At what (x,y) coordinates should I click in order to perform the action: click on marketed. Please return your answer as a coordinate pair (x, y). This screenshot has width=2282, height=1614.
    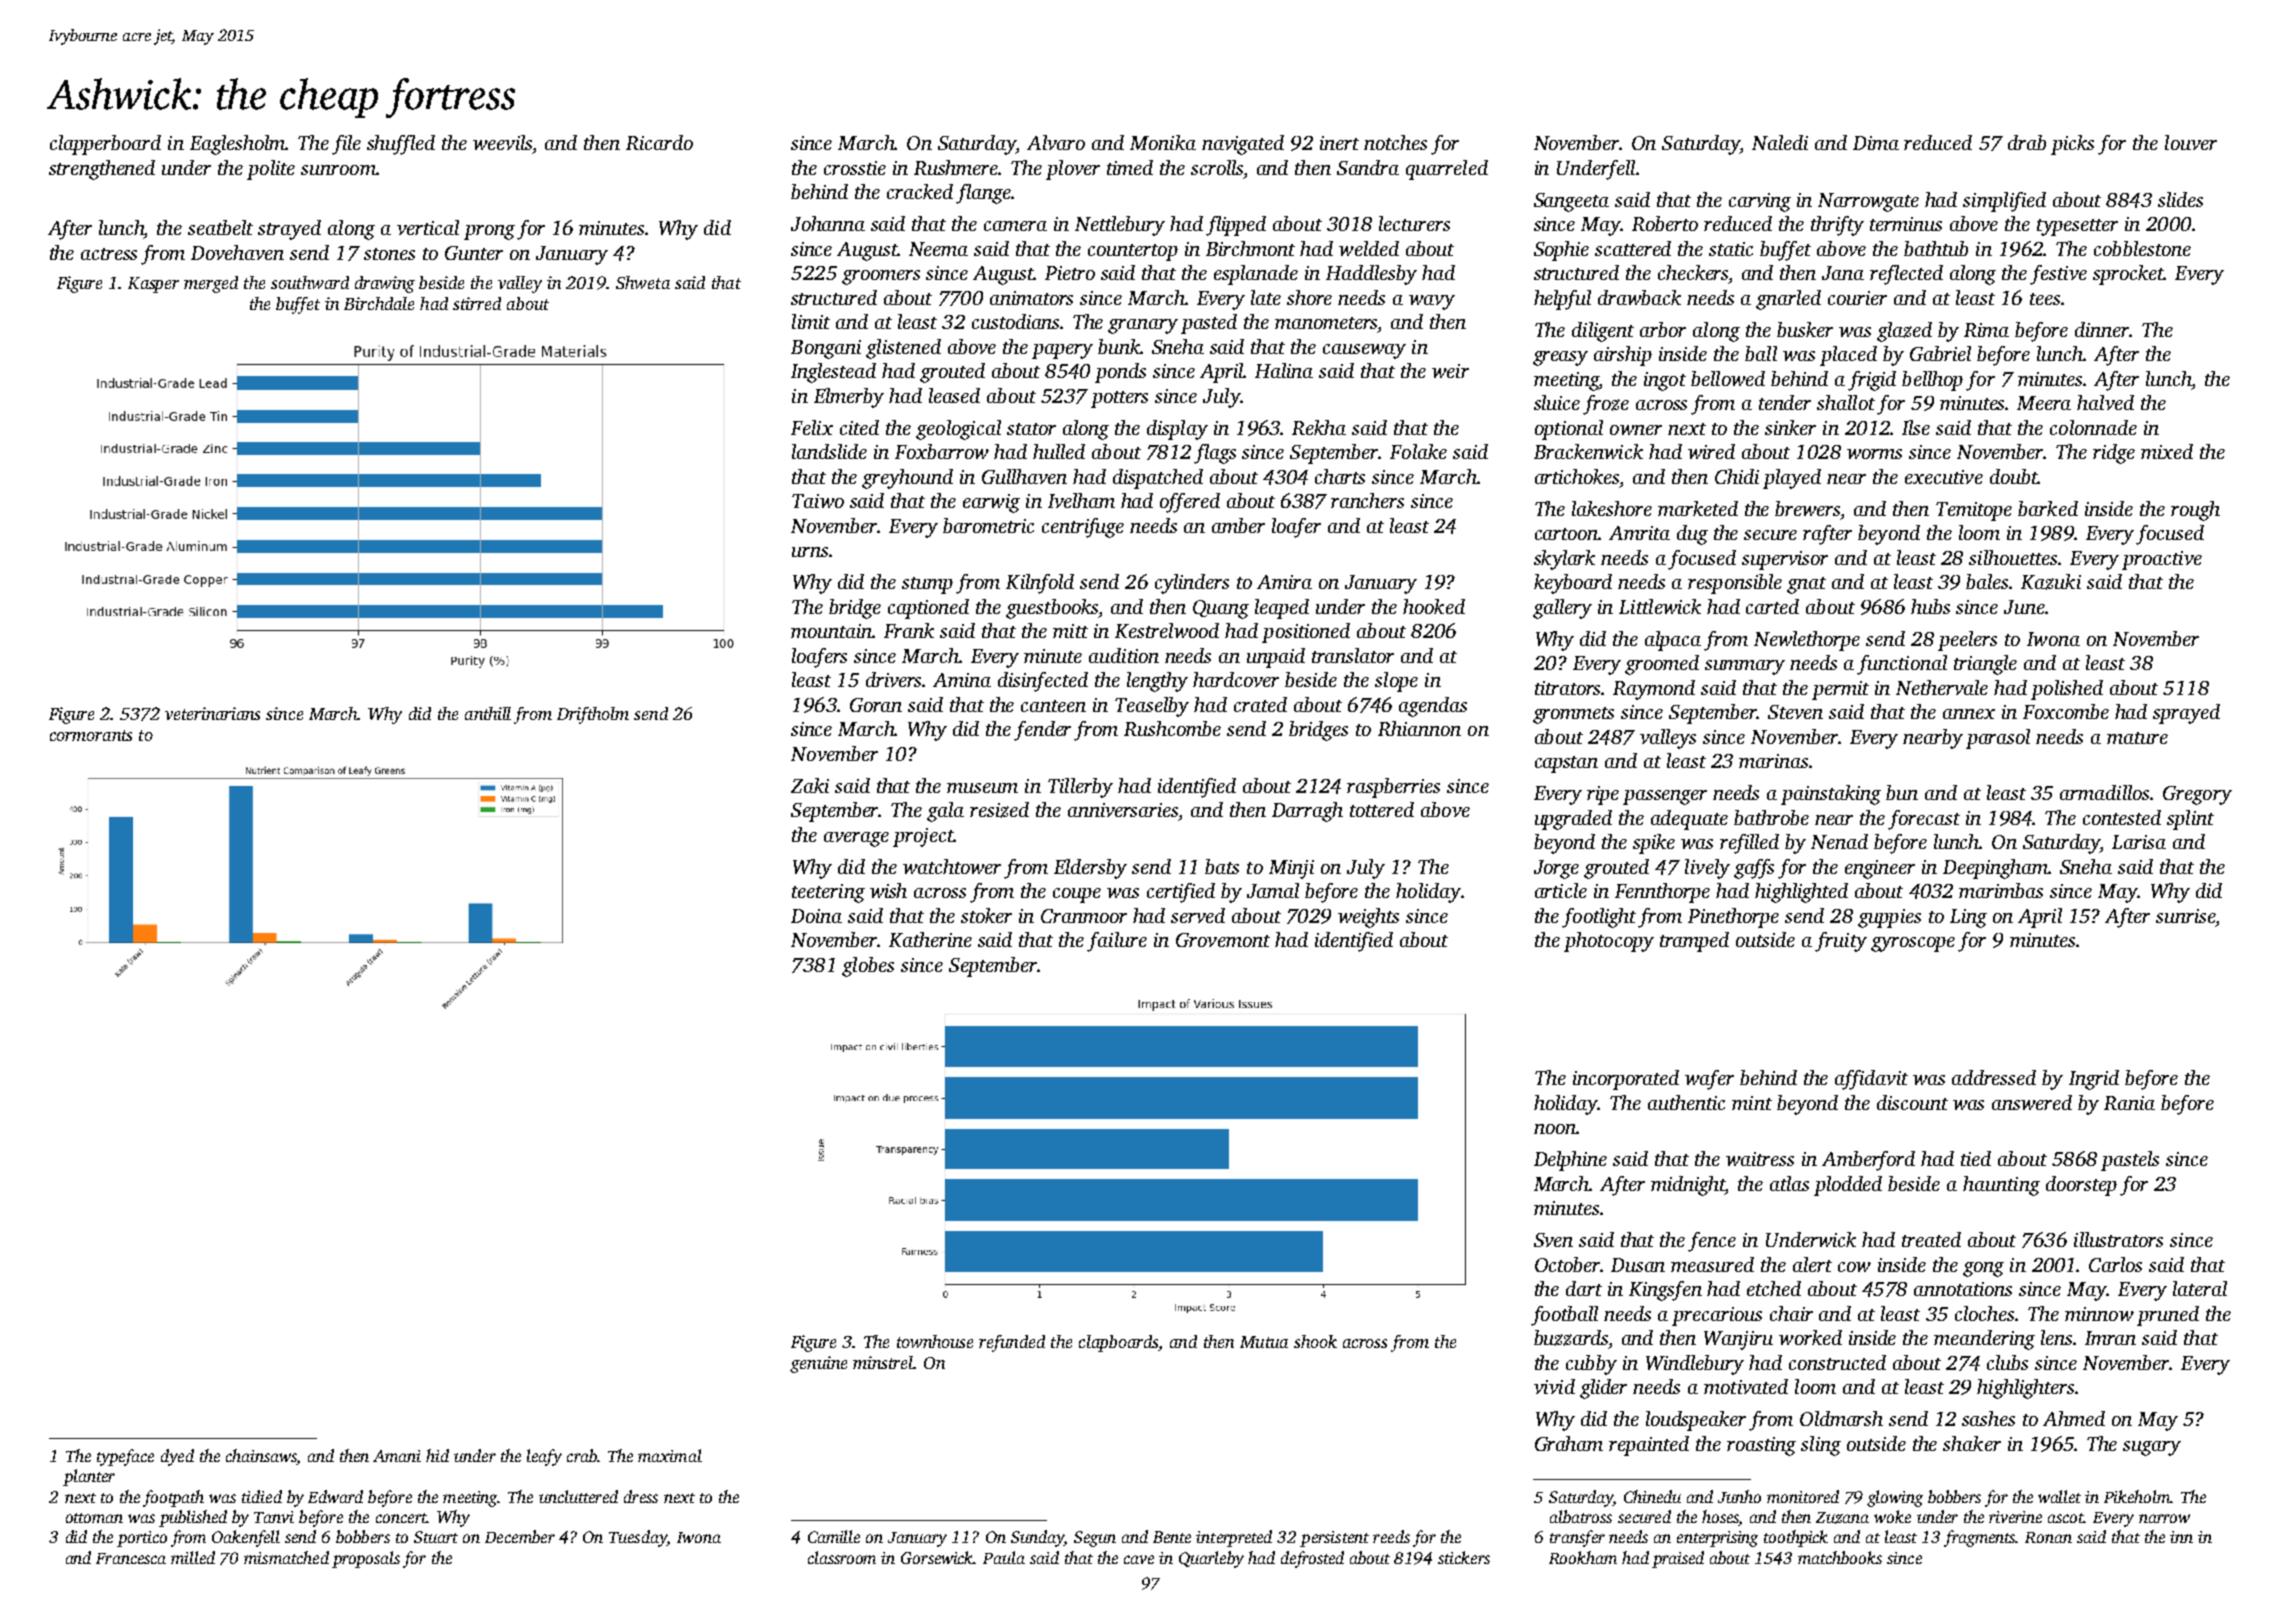
    Looking at the image, I should click on (1698, 508).
